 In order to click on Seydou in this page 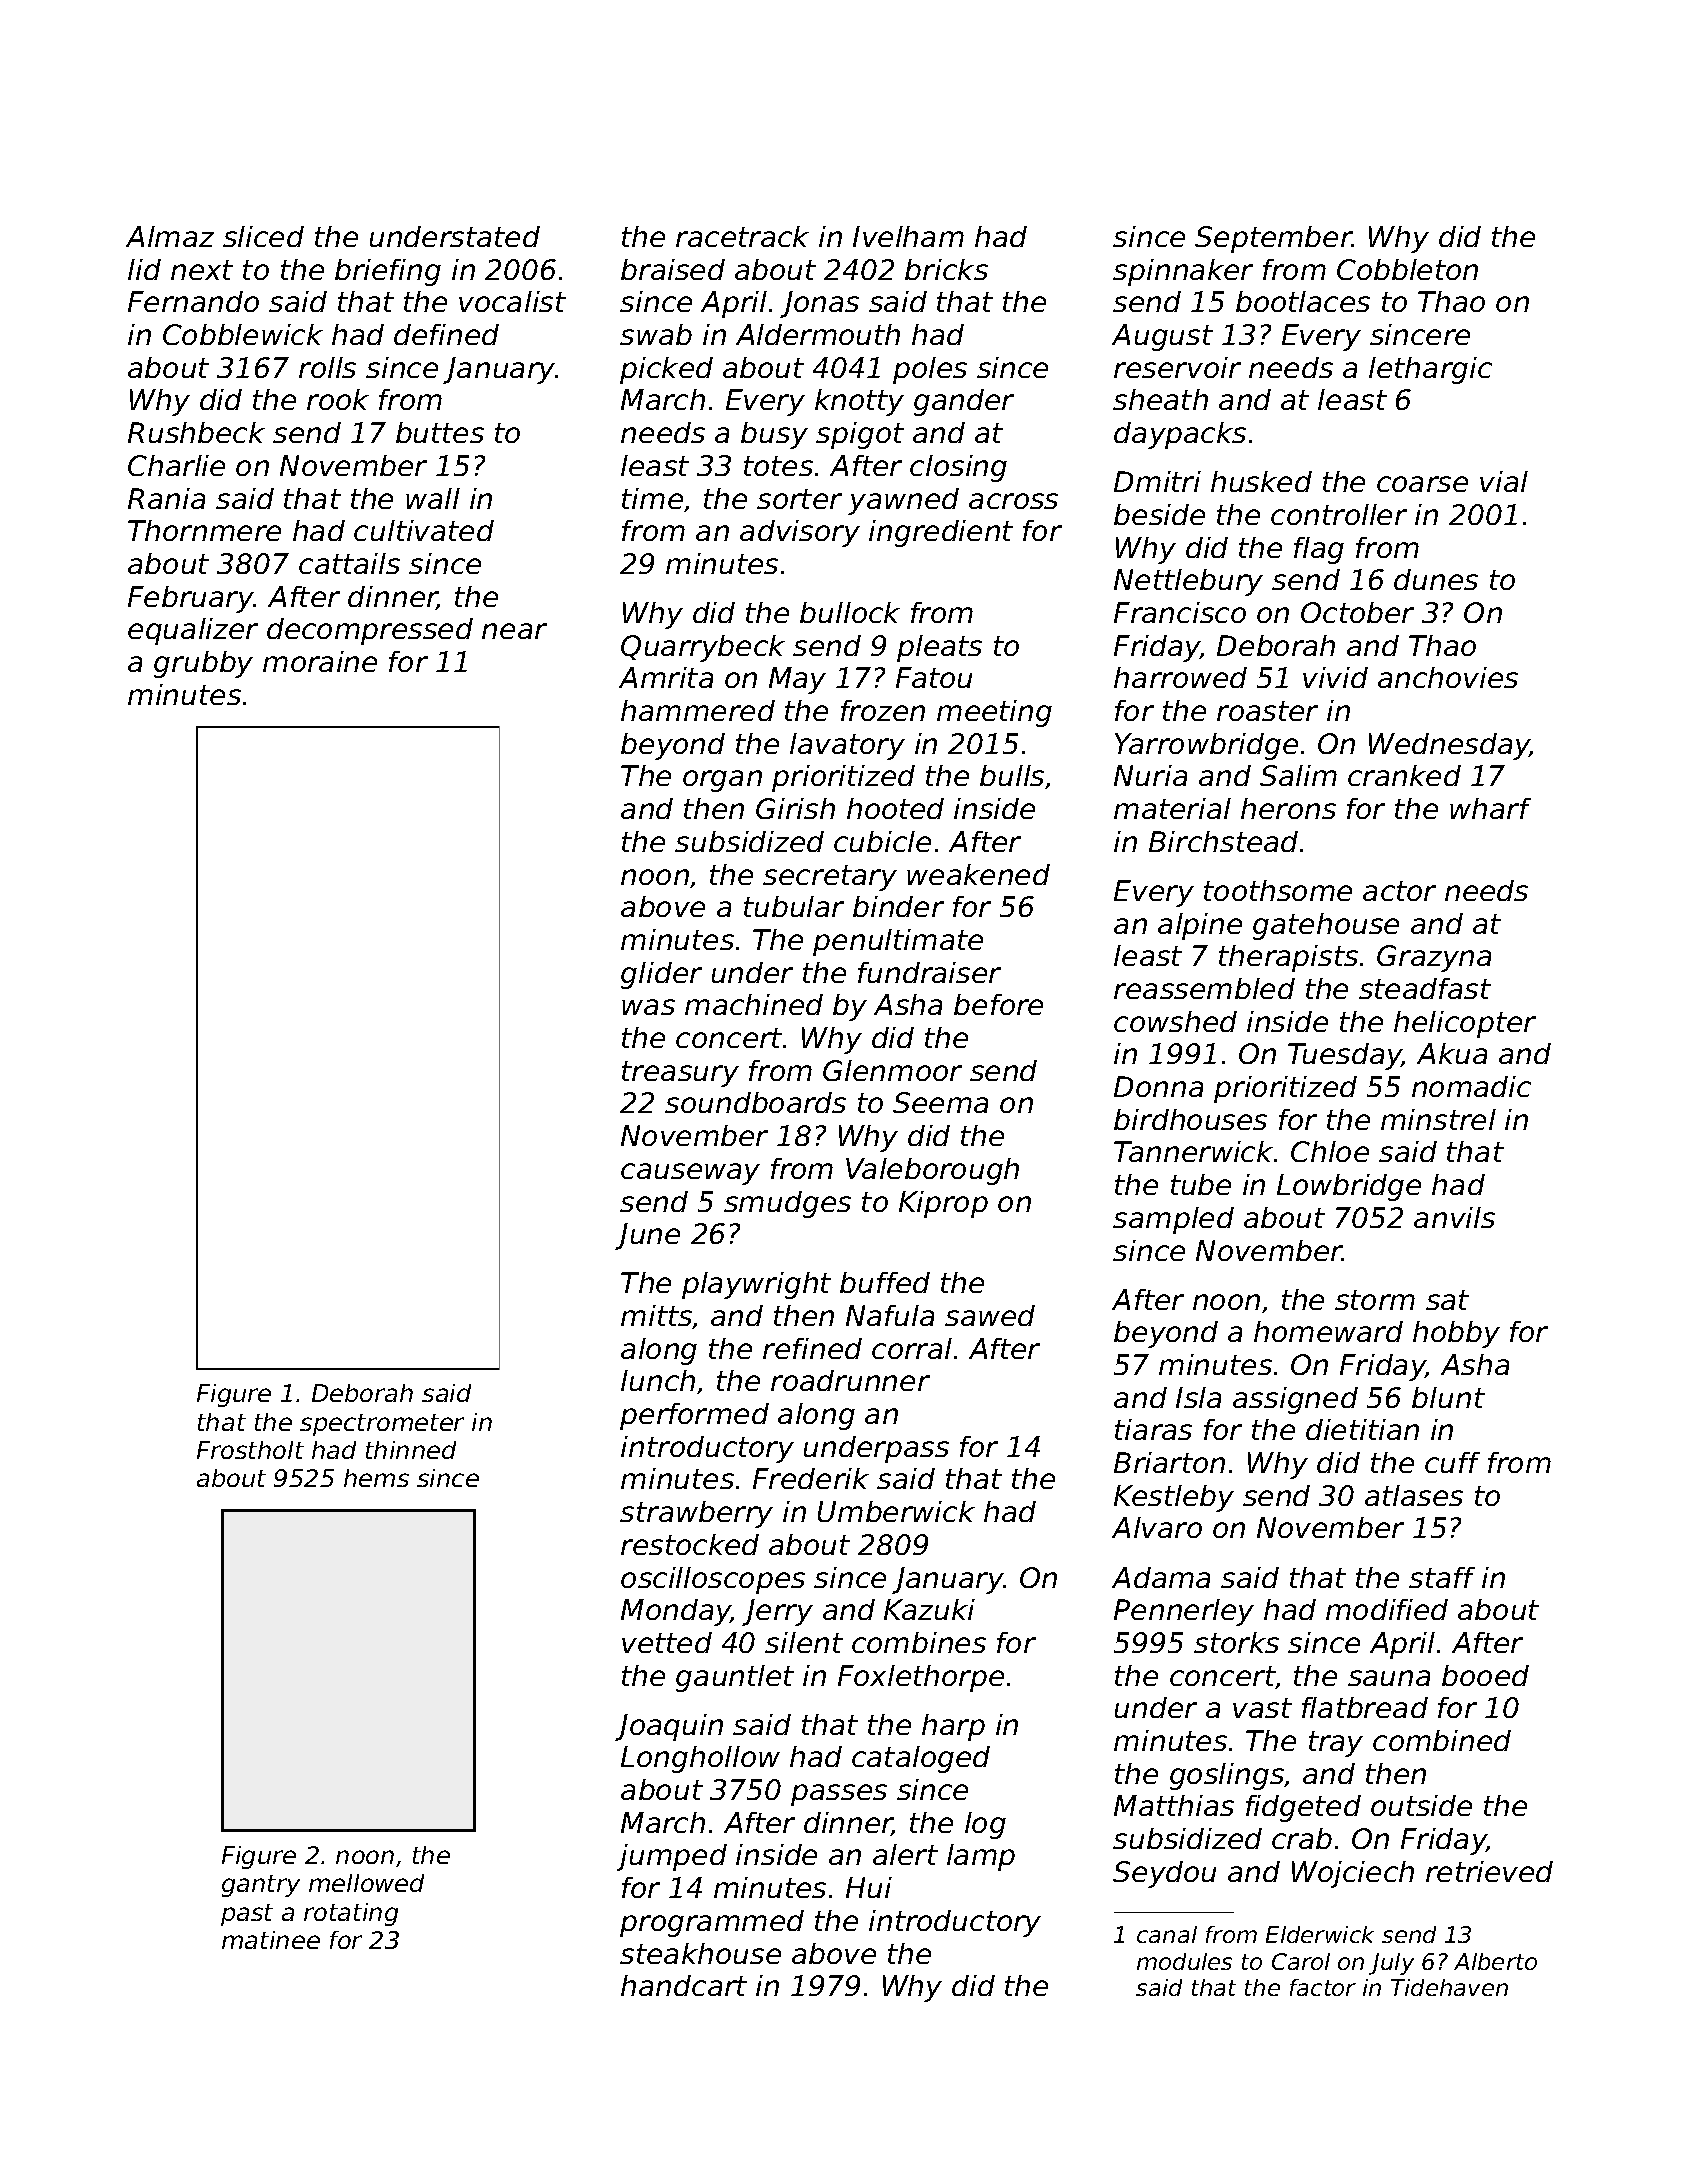, I will do `click(1164, 1874)`.
